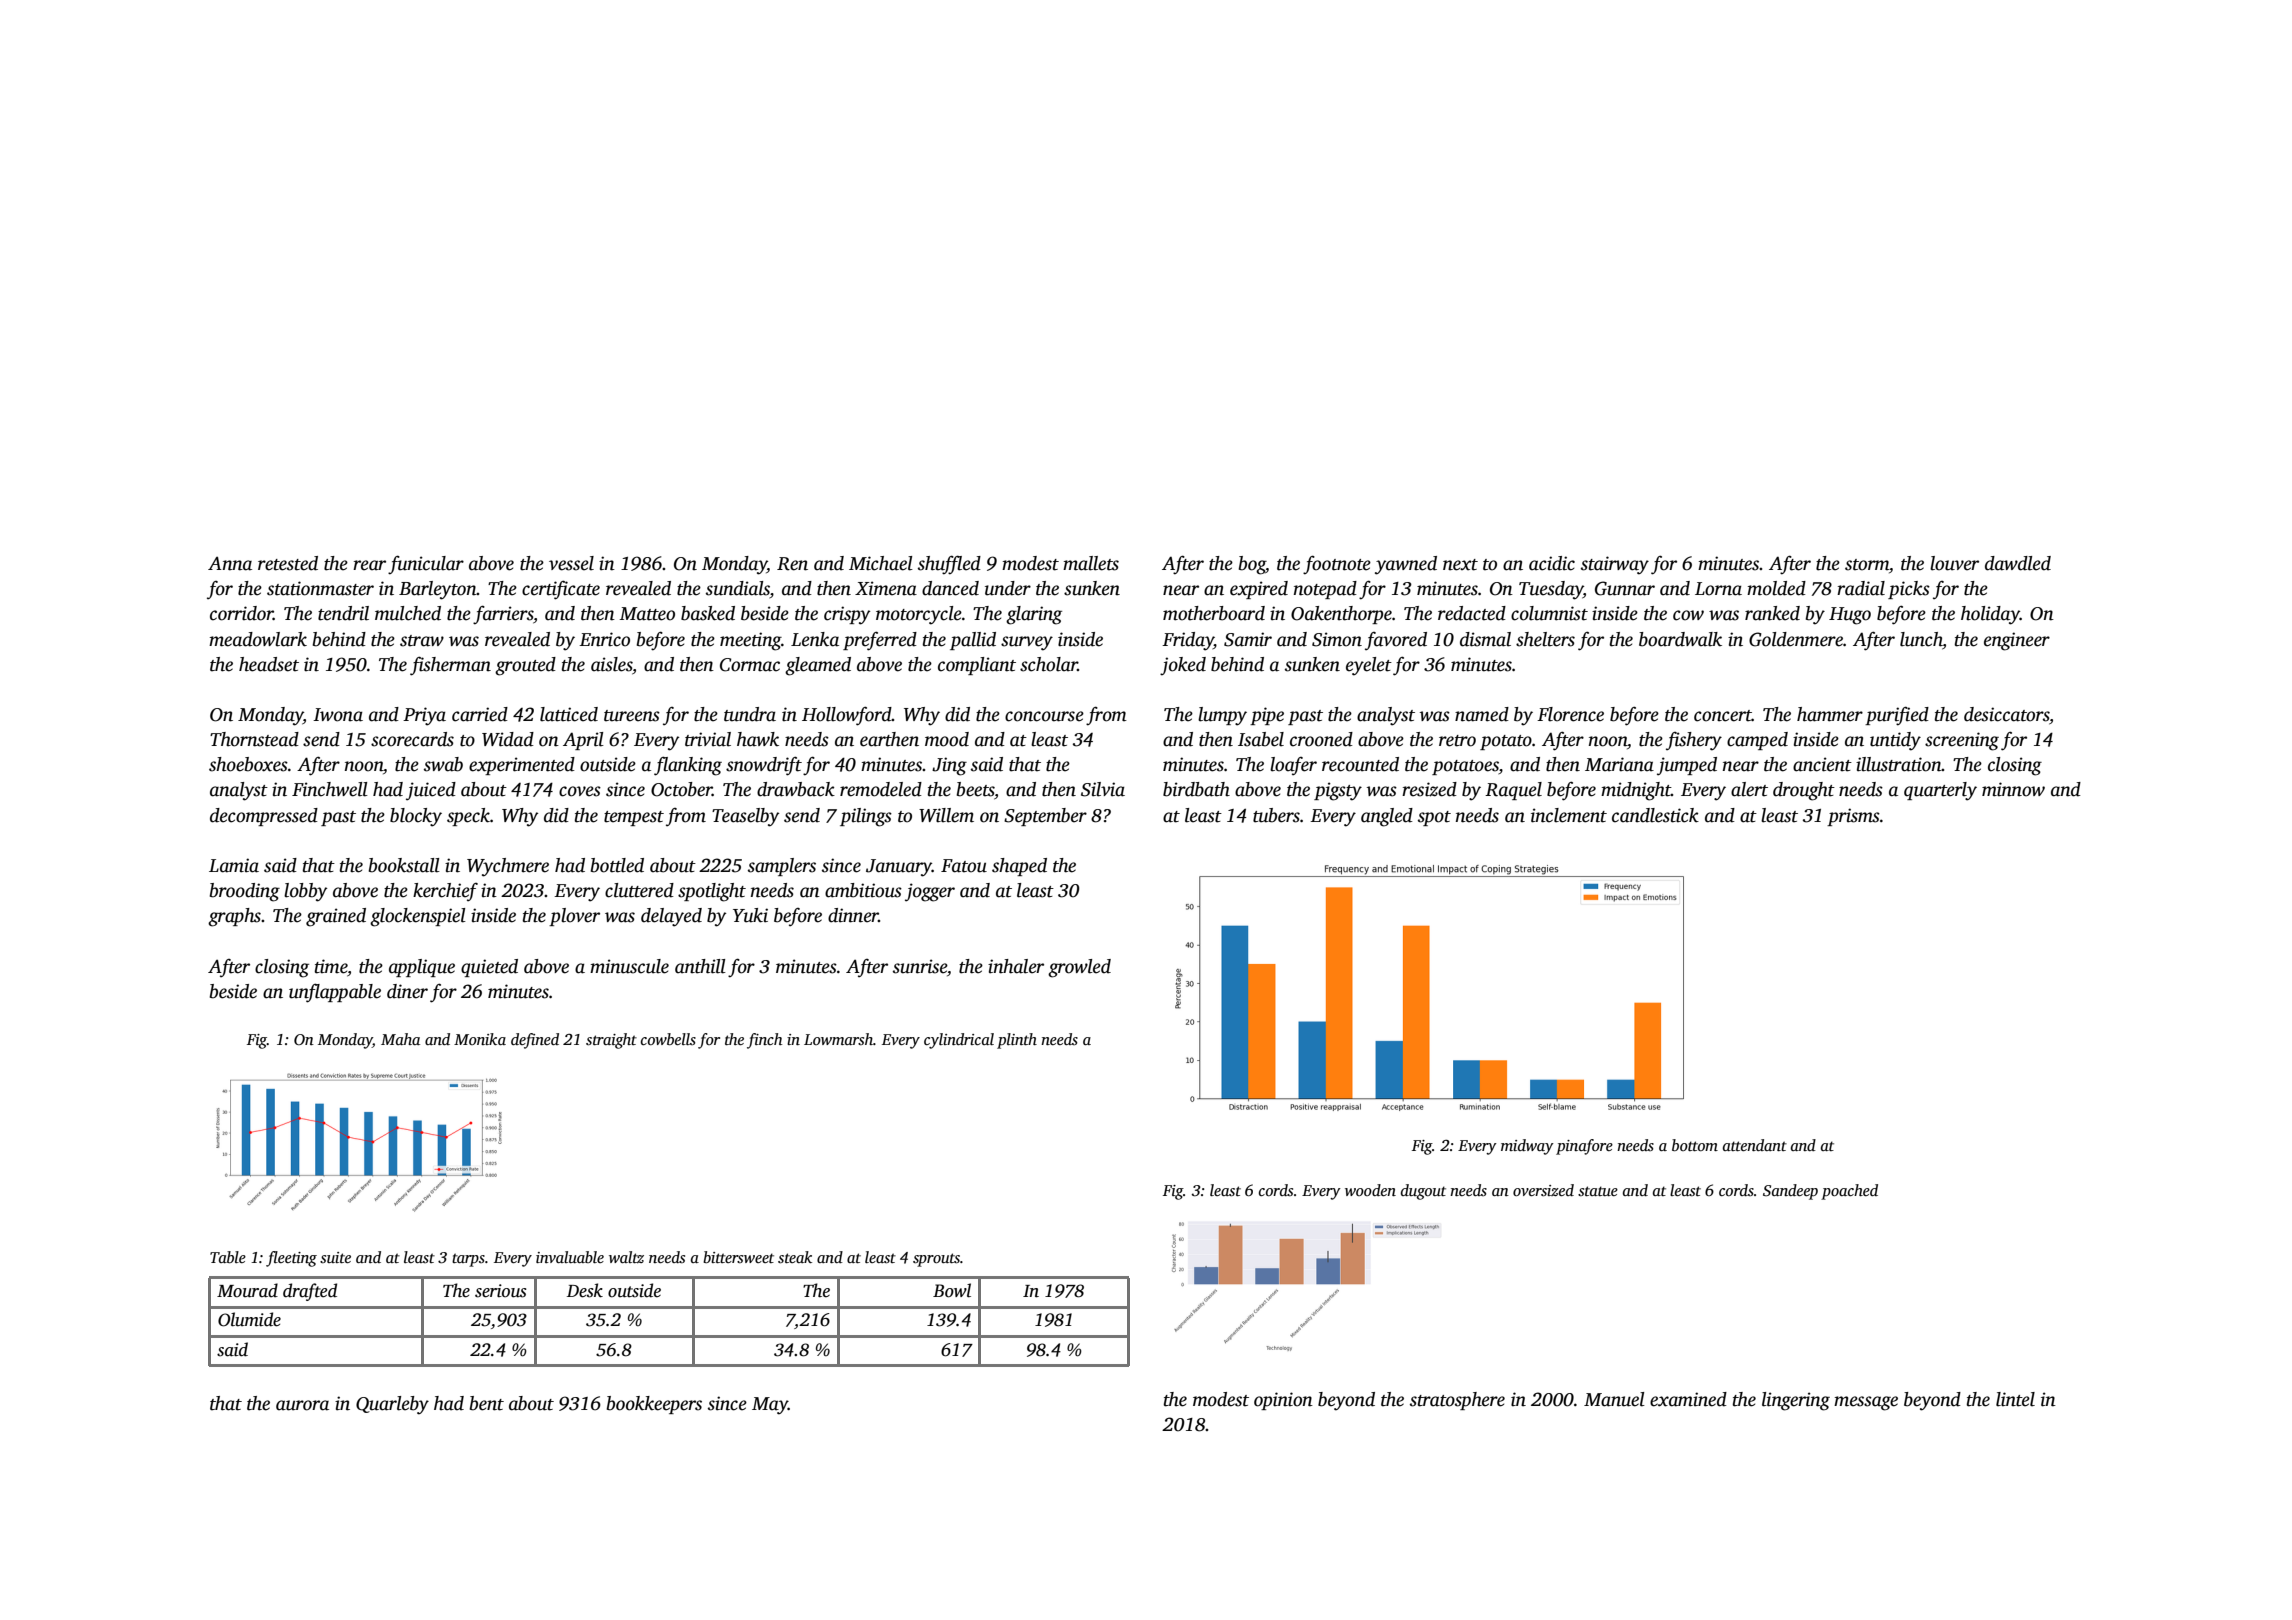 Image resolution: width=2292 pixels, height=1620 pixels. Describe the element at coordinates (1283, 1401) in the screenshot. I see `opinion` at that location.
